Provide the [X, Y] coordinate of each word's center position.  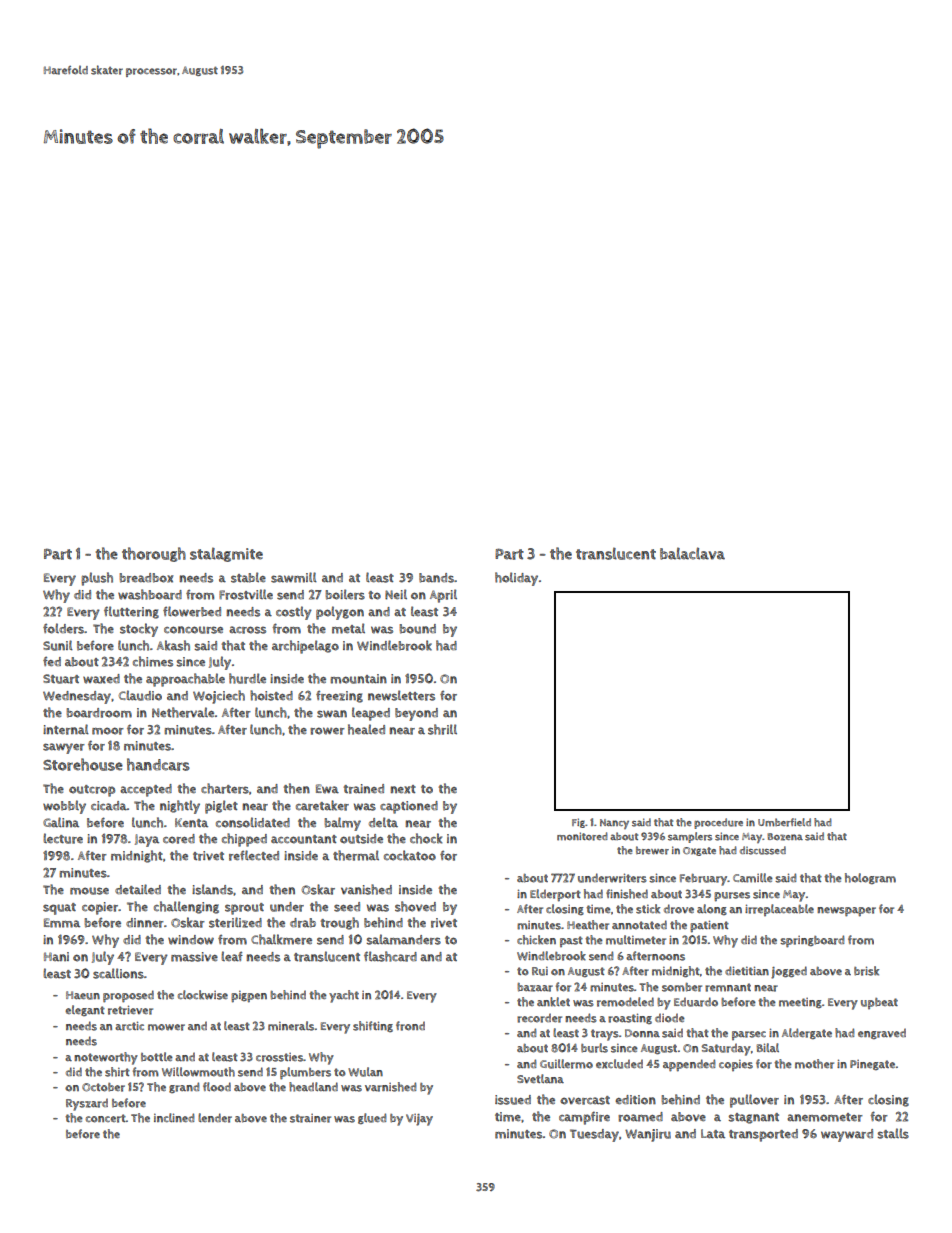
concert [106, 1118]
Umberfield [784, 822]
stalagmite [226, 554]
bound [418, 629]
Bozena [785, 837]
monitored [582, 836]
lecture [63, 838]
